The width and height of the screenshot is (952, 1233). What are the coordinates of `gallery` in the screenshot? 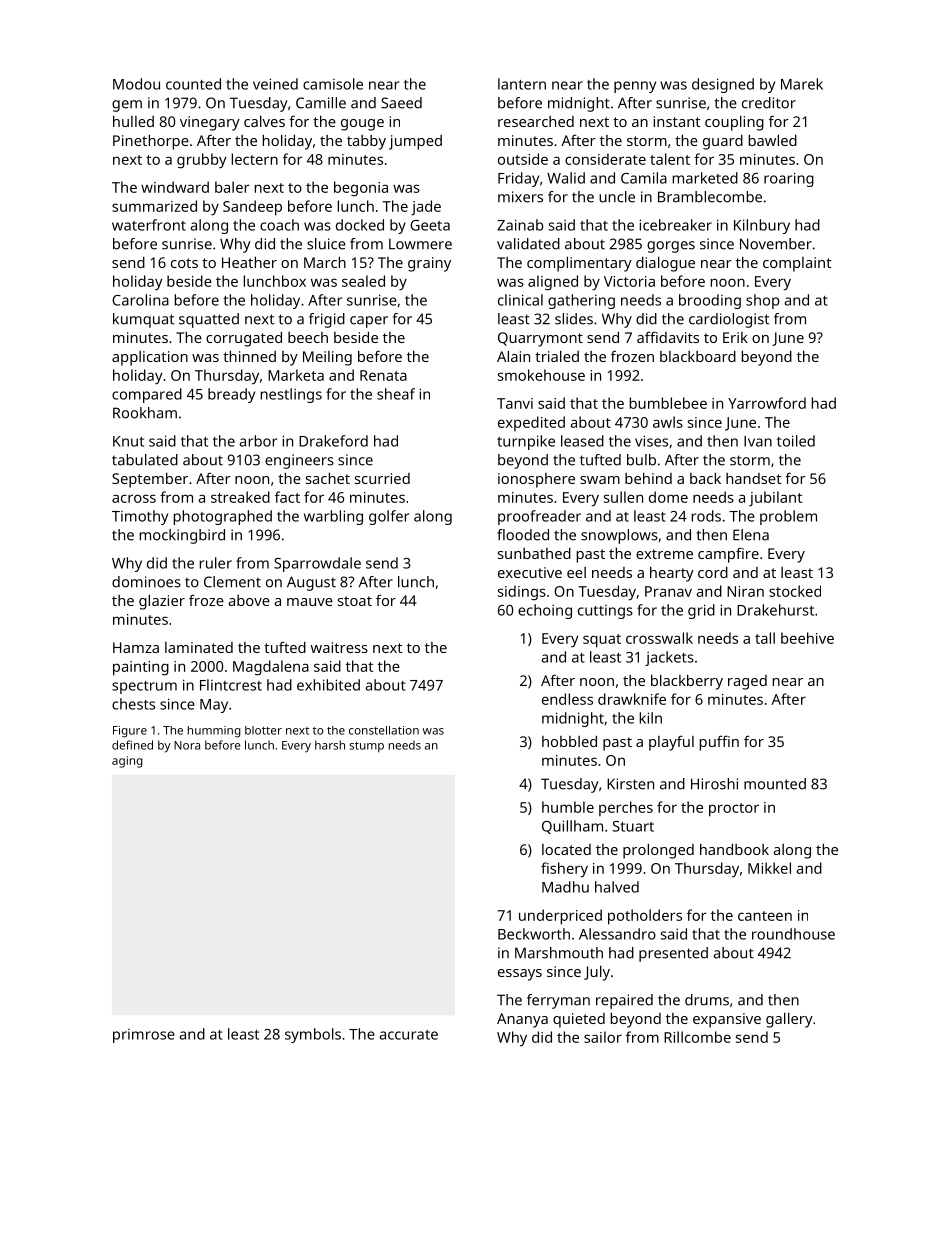 It's located at (789, 1020).
